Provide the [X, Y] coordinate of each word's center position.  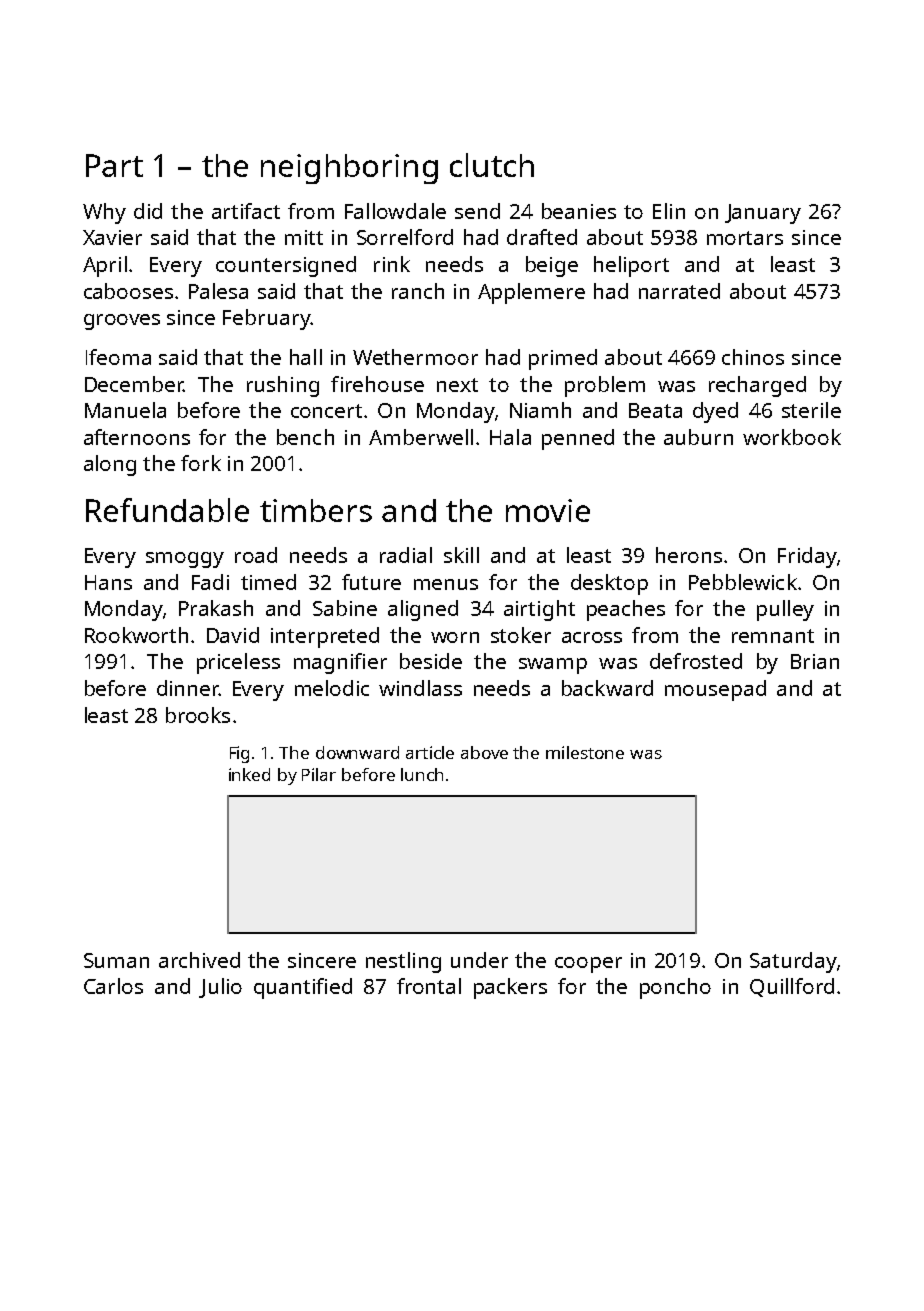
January [763, 214]
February [267, 319]
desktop [609, 584]
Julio [220, 988]
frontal [429, 986]
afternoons [137, 437]
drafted [542, 237]
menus [446, 584]
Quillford [792, 987]
